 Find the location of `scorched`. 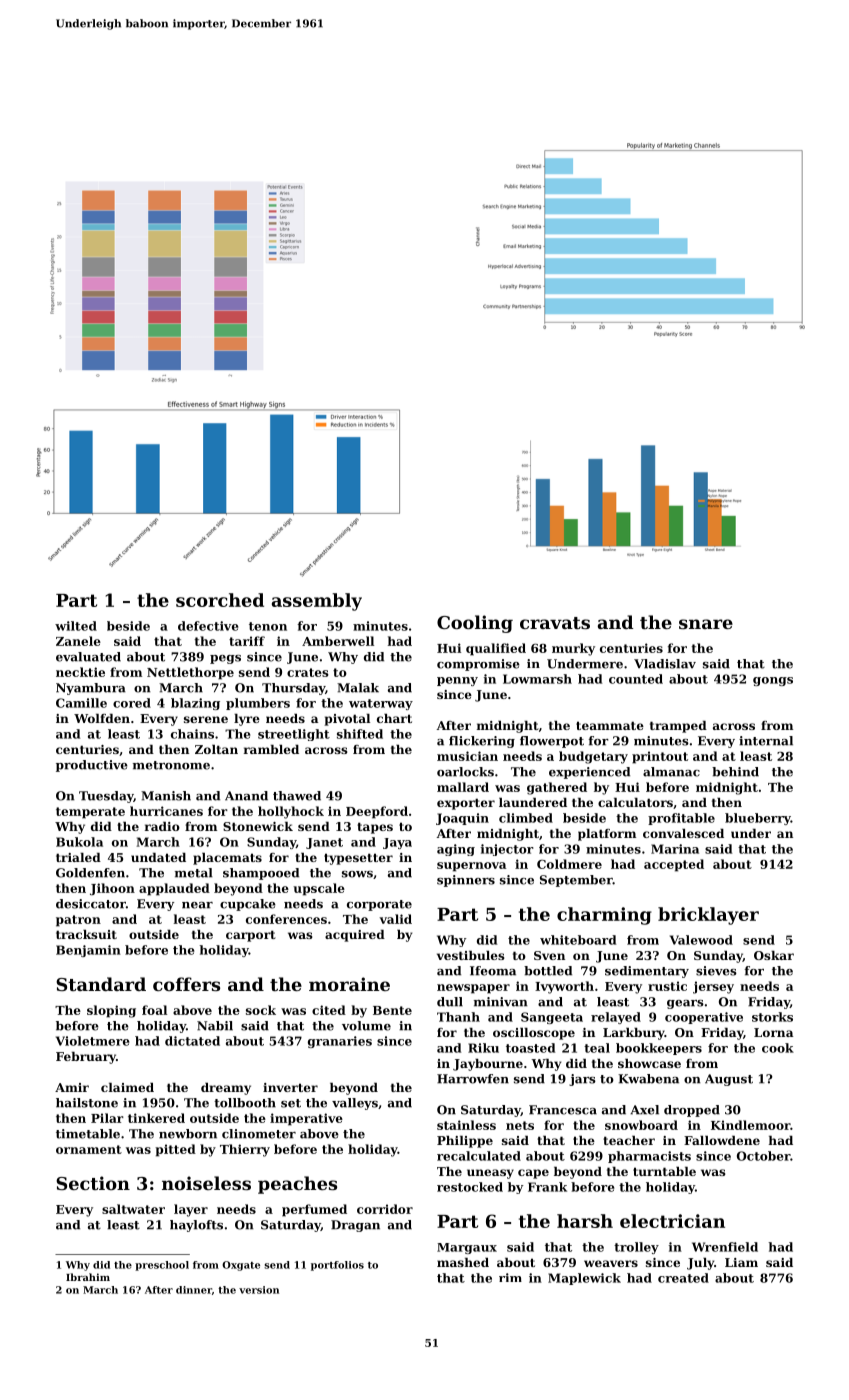

scorched is located at coordinates (220, 600).
